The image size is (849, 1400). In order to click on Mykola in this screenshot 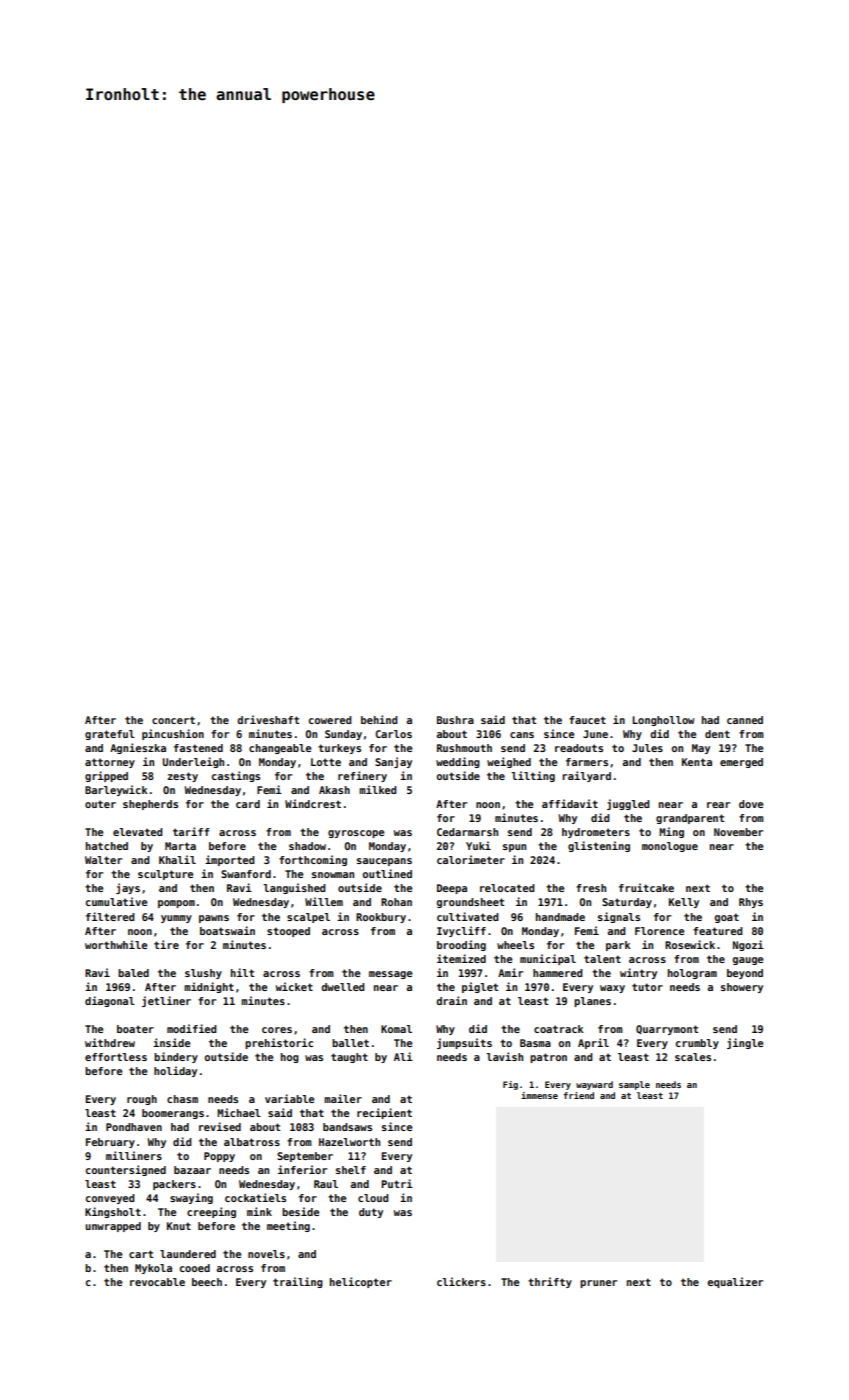, I will do `click(153, 1269)`.
